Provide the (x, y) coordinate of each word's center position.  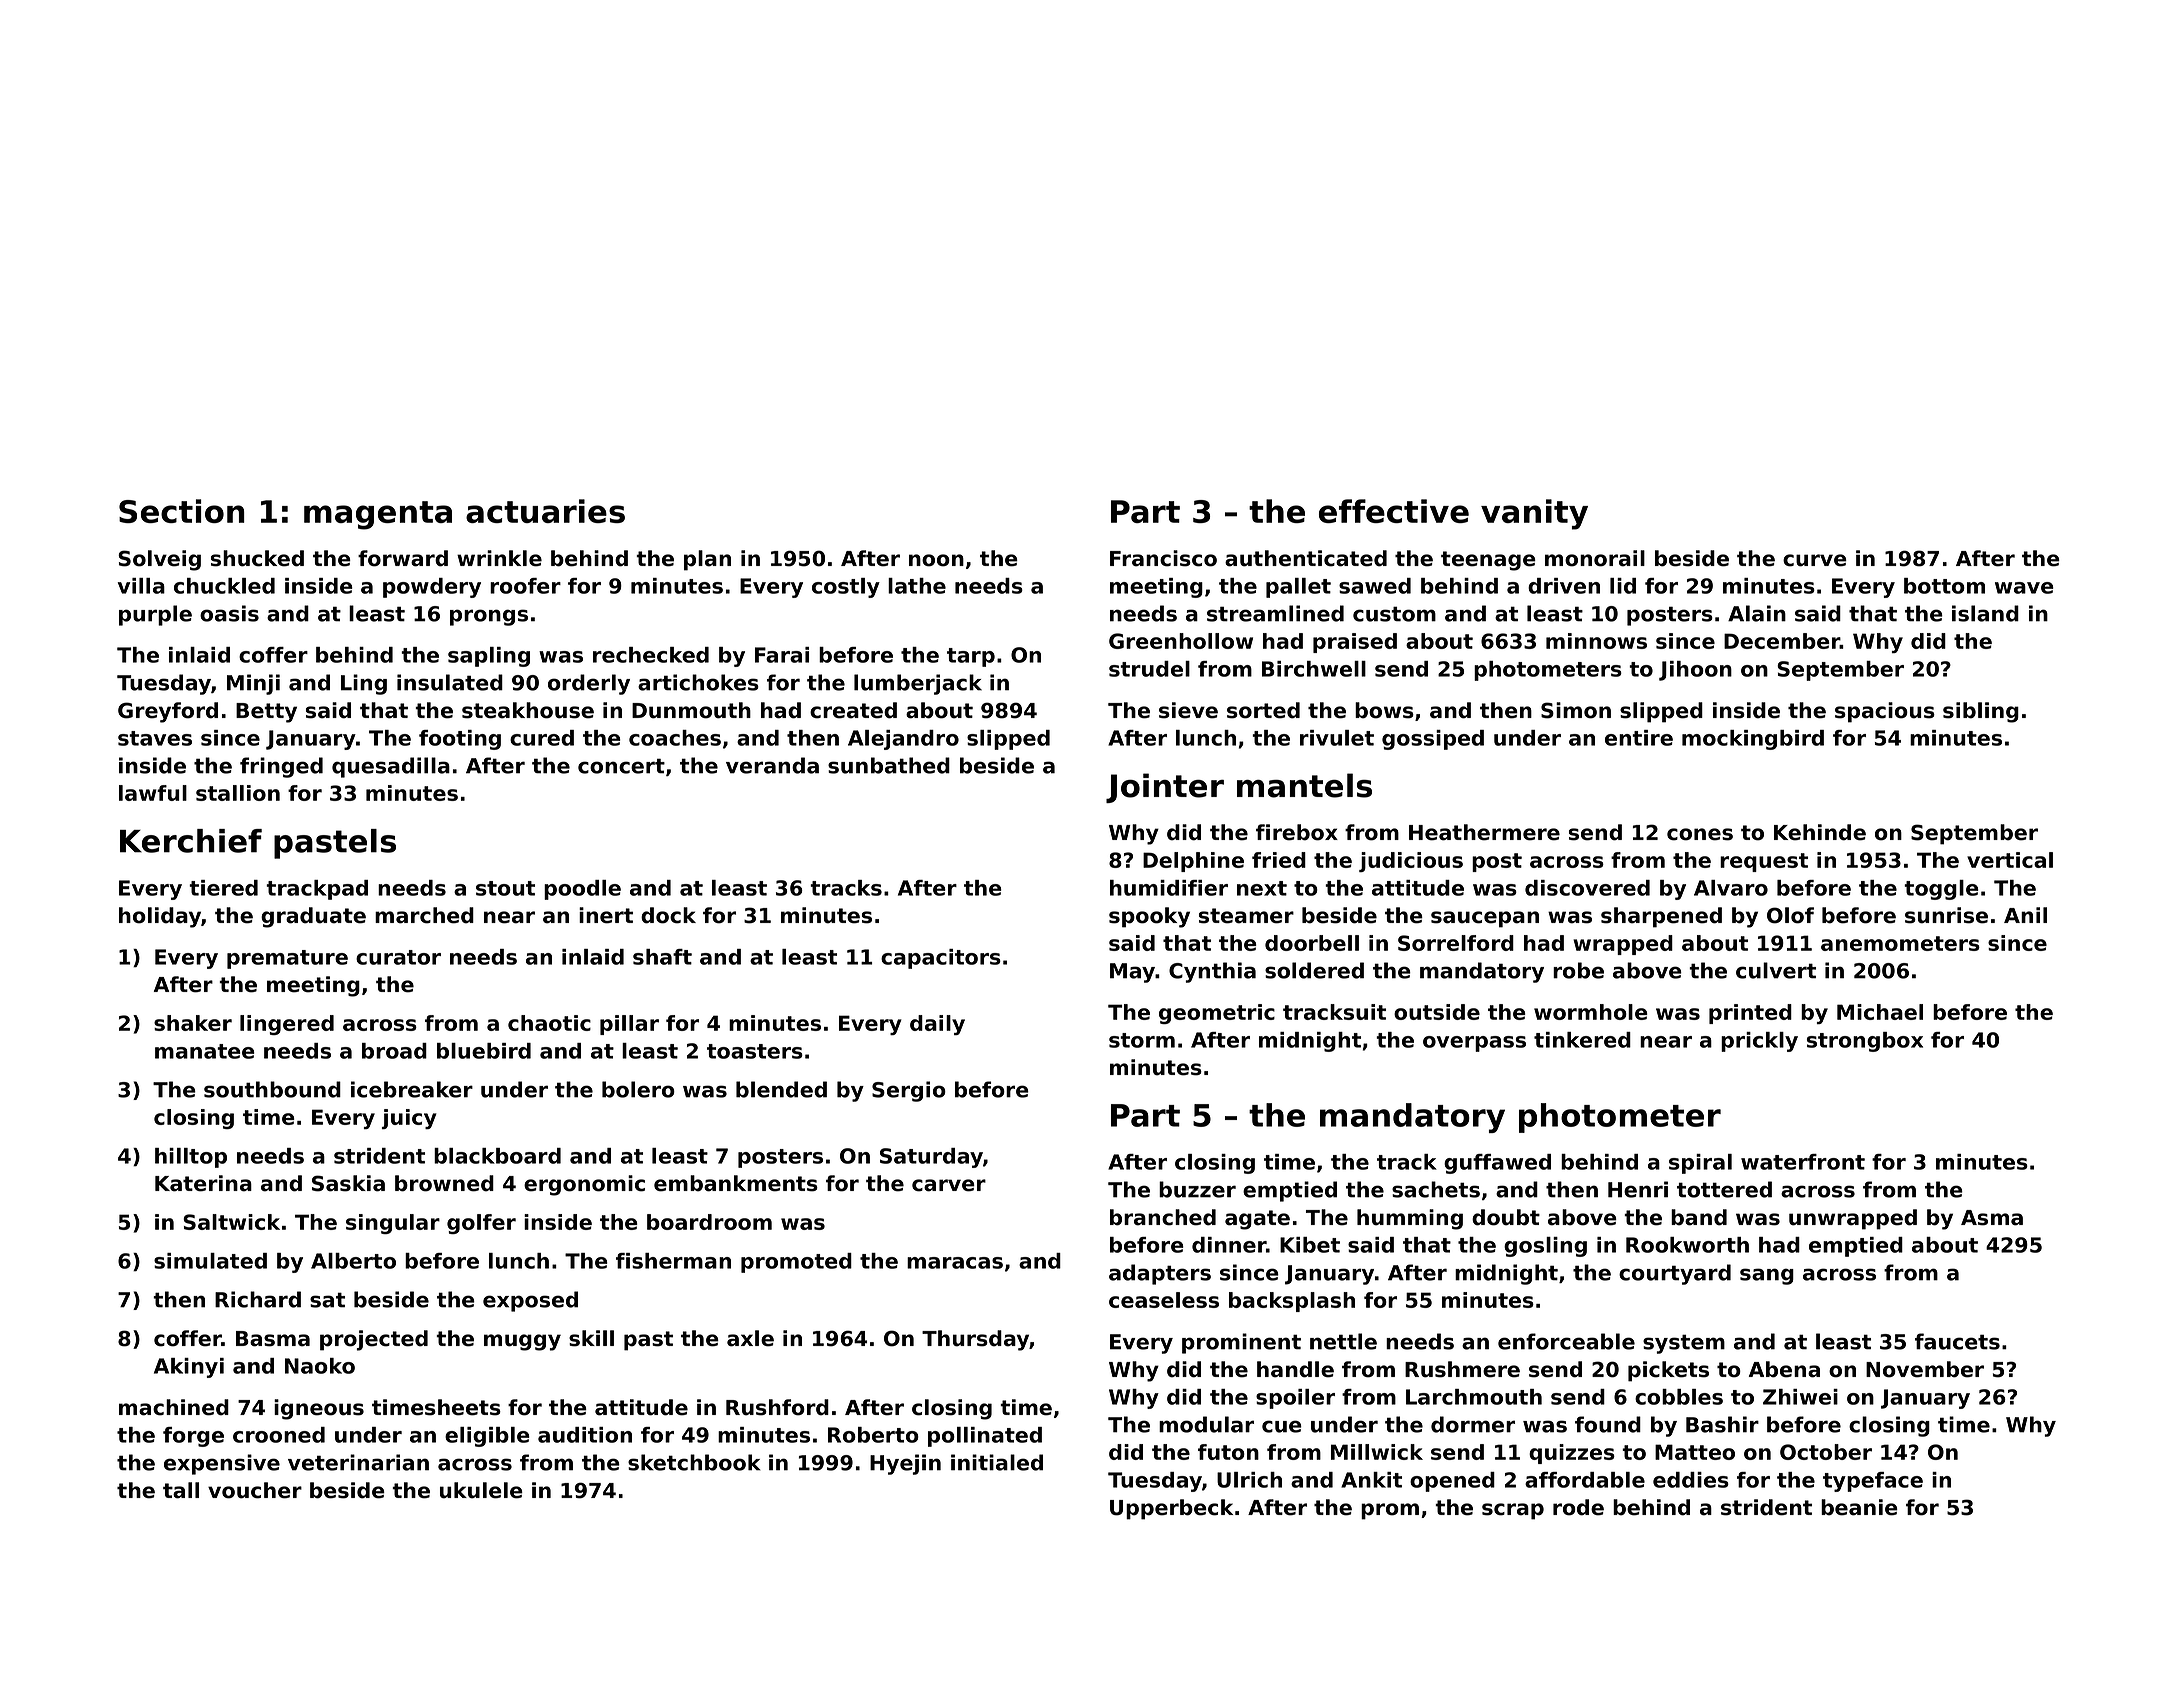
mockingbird (1753, 740)
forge (193, 1437)
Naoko (320, 1366)
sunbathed (889, 765)
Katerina (203, 1183)
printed (1750, 1014)
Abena (1784, 1369)
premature (287, 959)
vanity (1534, 514)
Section (182, 511)
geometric (1217, 1014)
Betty (266, 713)
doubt (1506, 1217)
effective (1394, 511)
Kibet (1310, 1245)
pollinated (985, 1437)
